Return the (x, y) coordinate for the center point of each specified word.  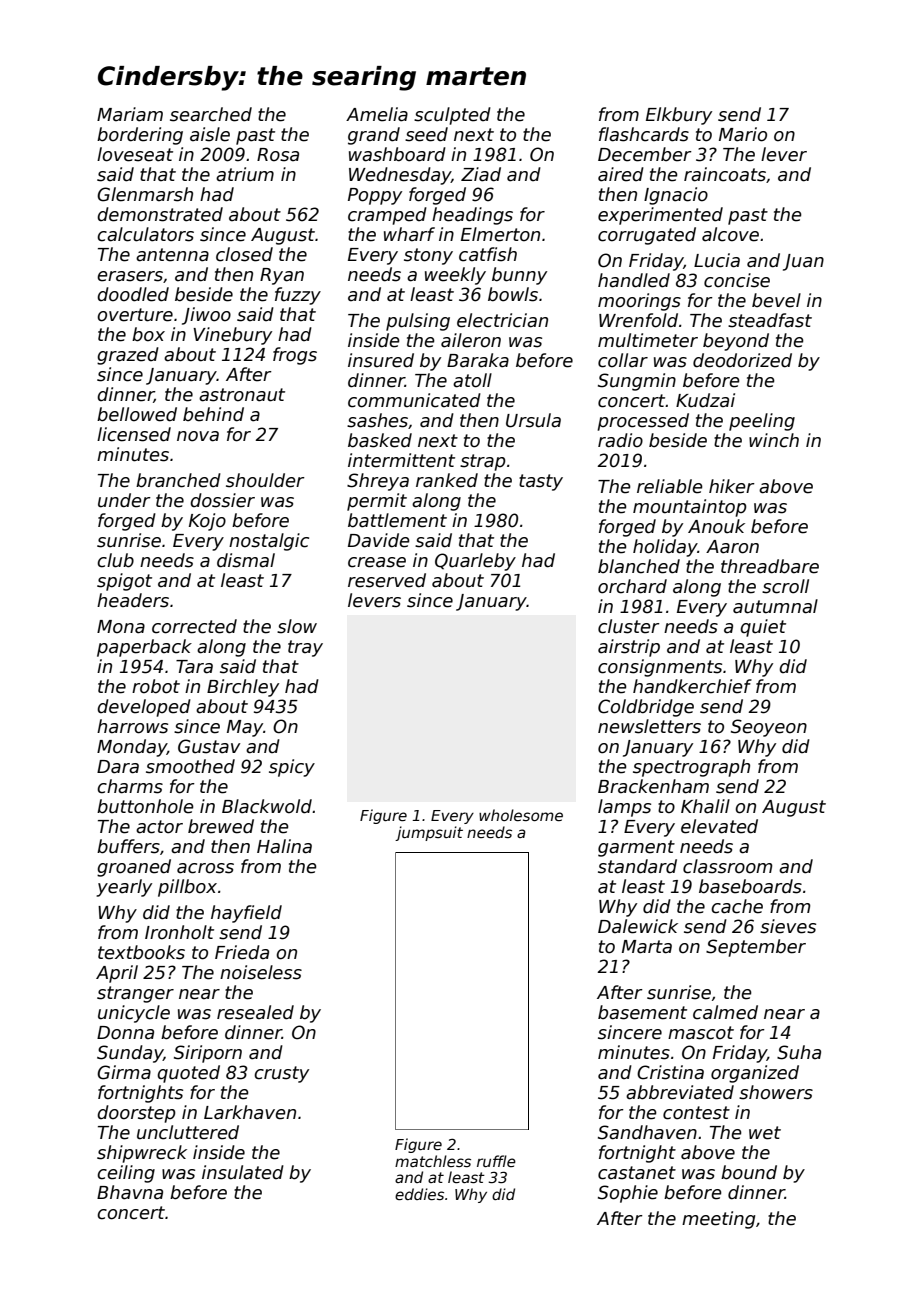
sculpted (452, 116)
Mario (743, 134)
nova (198, 436)
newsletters (649, 726)
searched (211, 114)
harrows (132, 726)
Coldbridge (646, 708)
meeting (718, 1220)
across (205, 868)
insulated (243, 1172)
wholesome (521, 815)
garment (636, 848)
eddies (419, 1194)
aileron (471, 340)
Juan (803, 262)
